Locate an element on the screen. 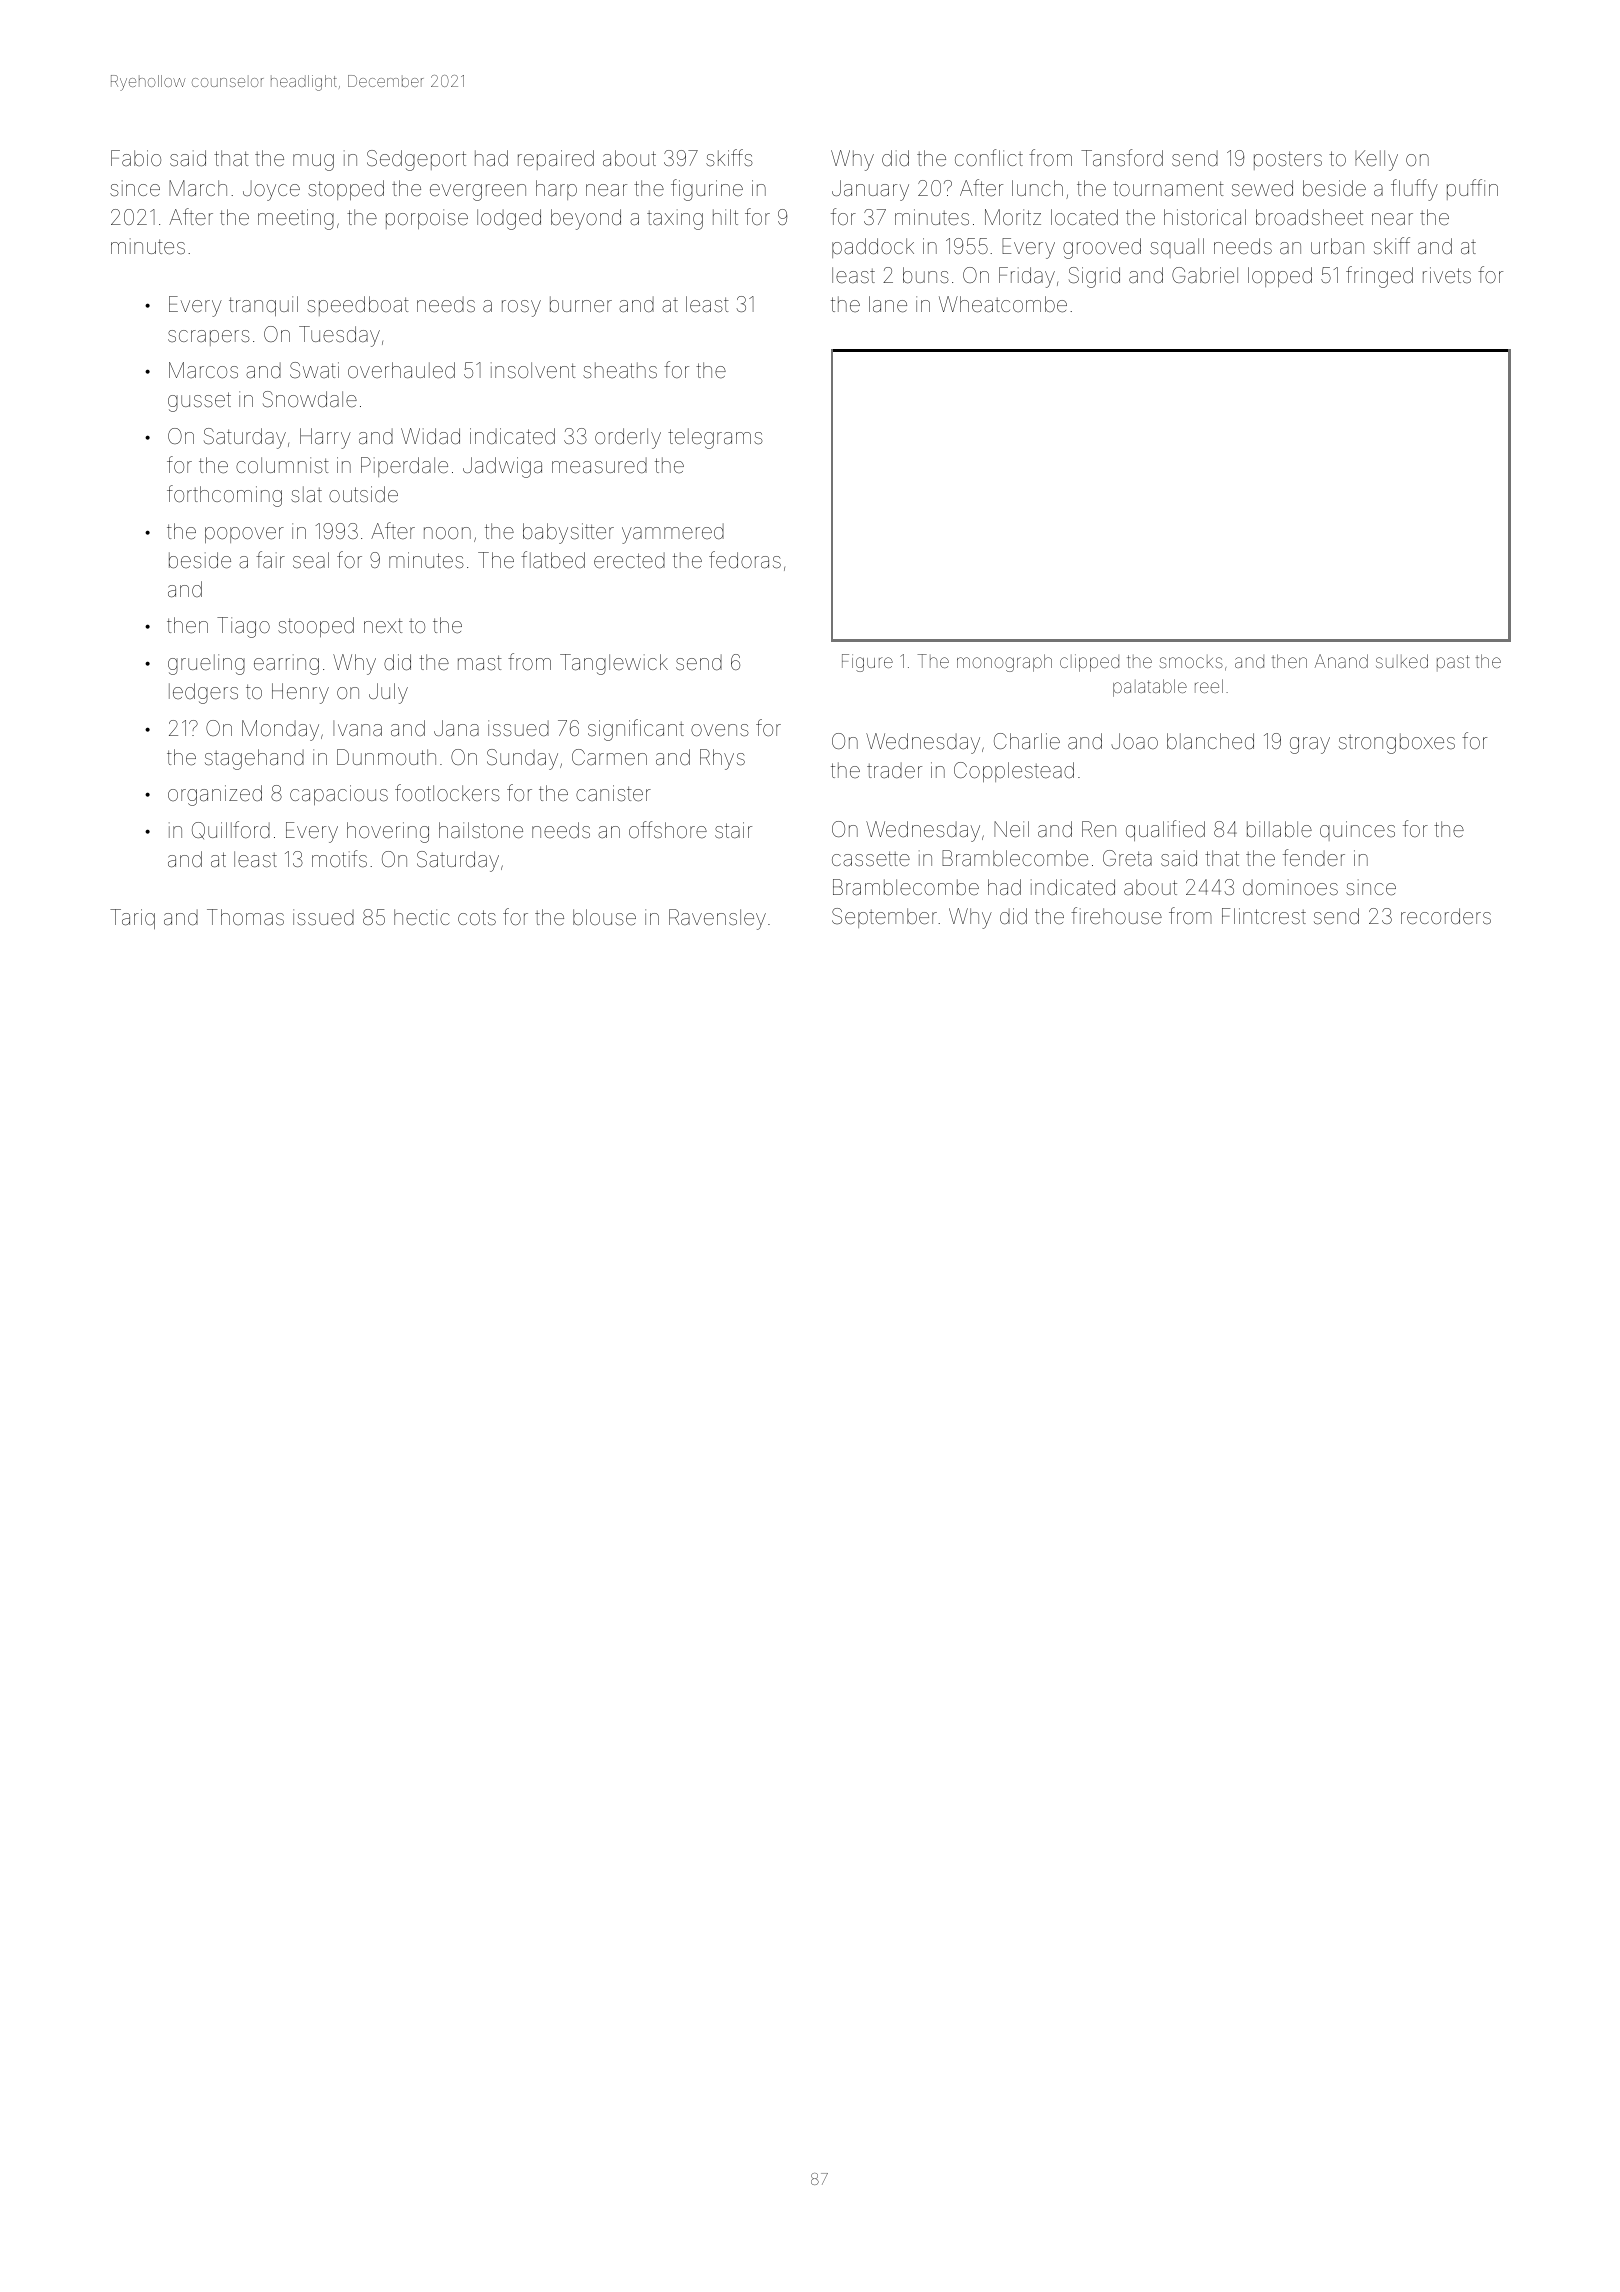 This screenshot has height=2292, width=1620. Tariq is located at coordinates (132, 919).
